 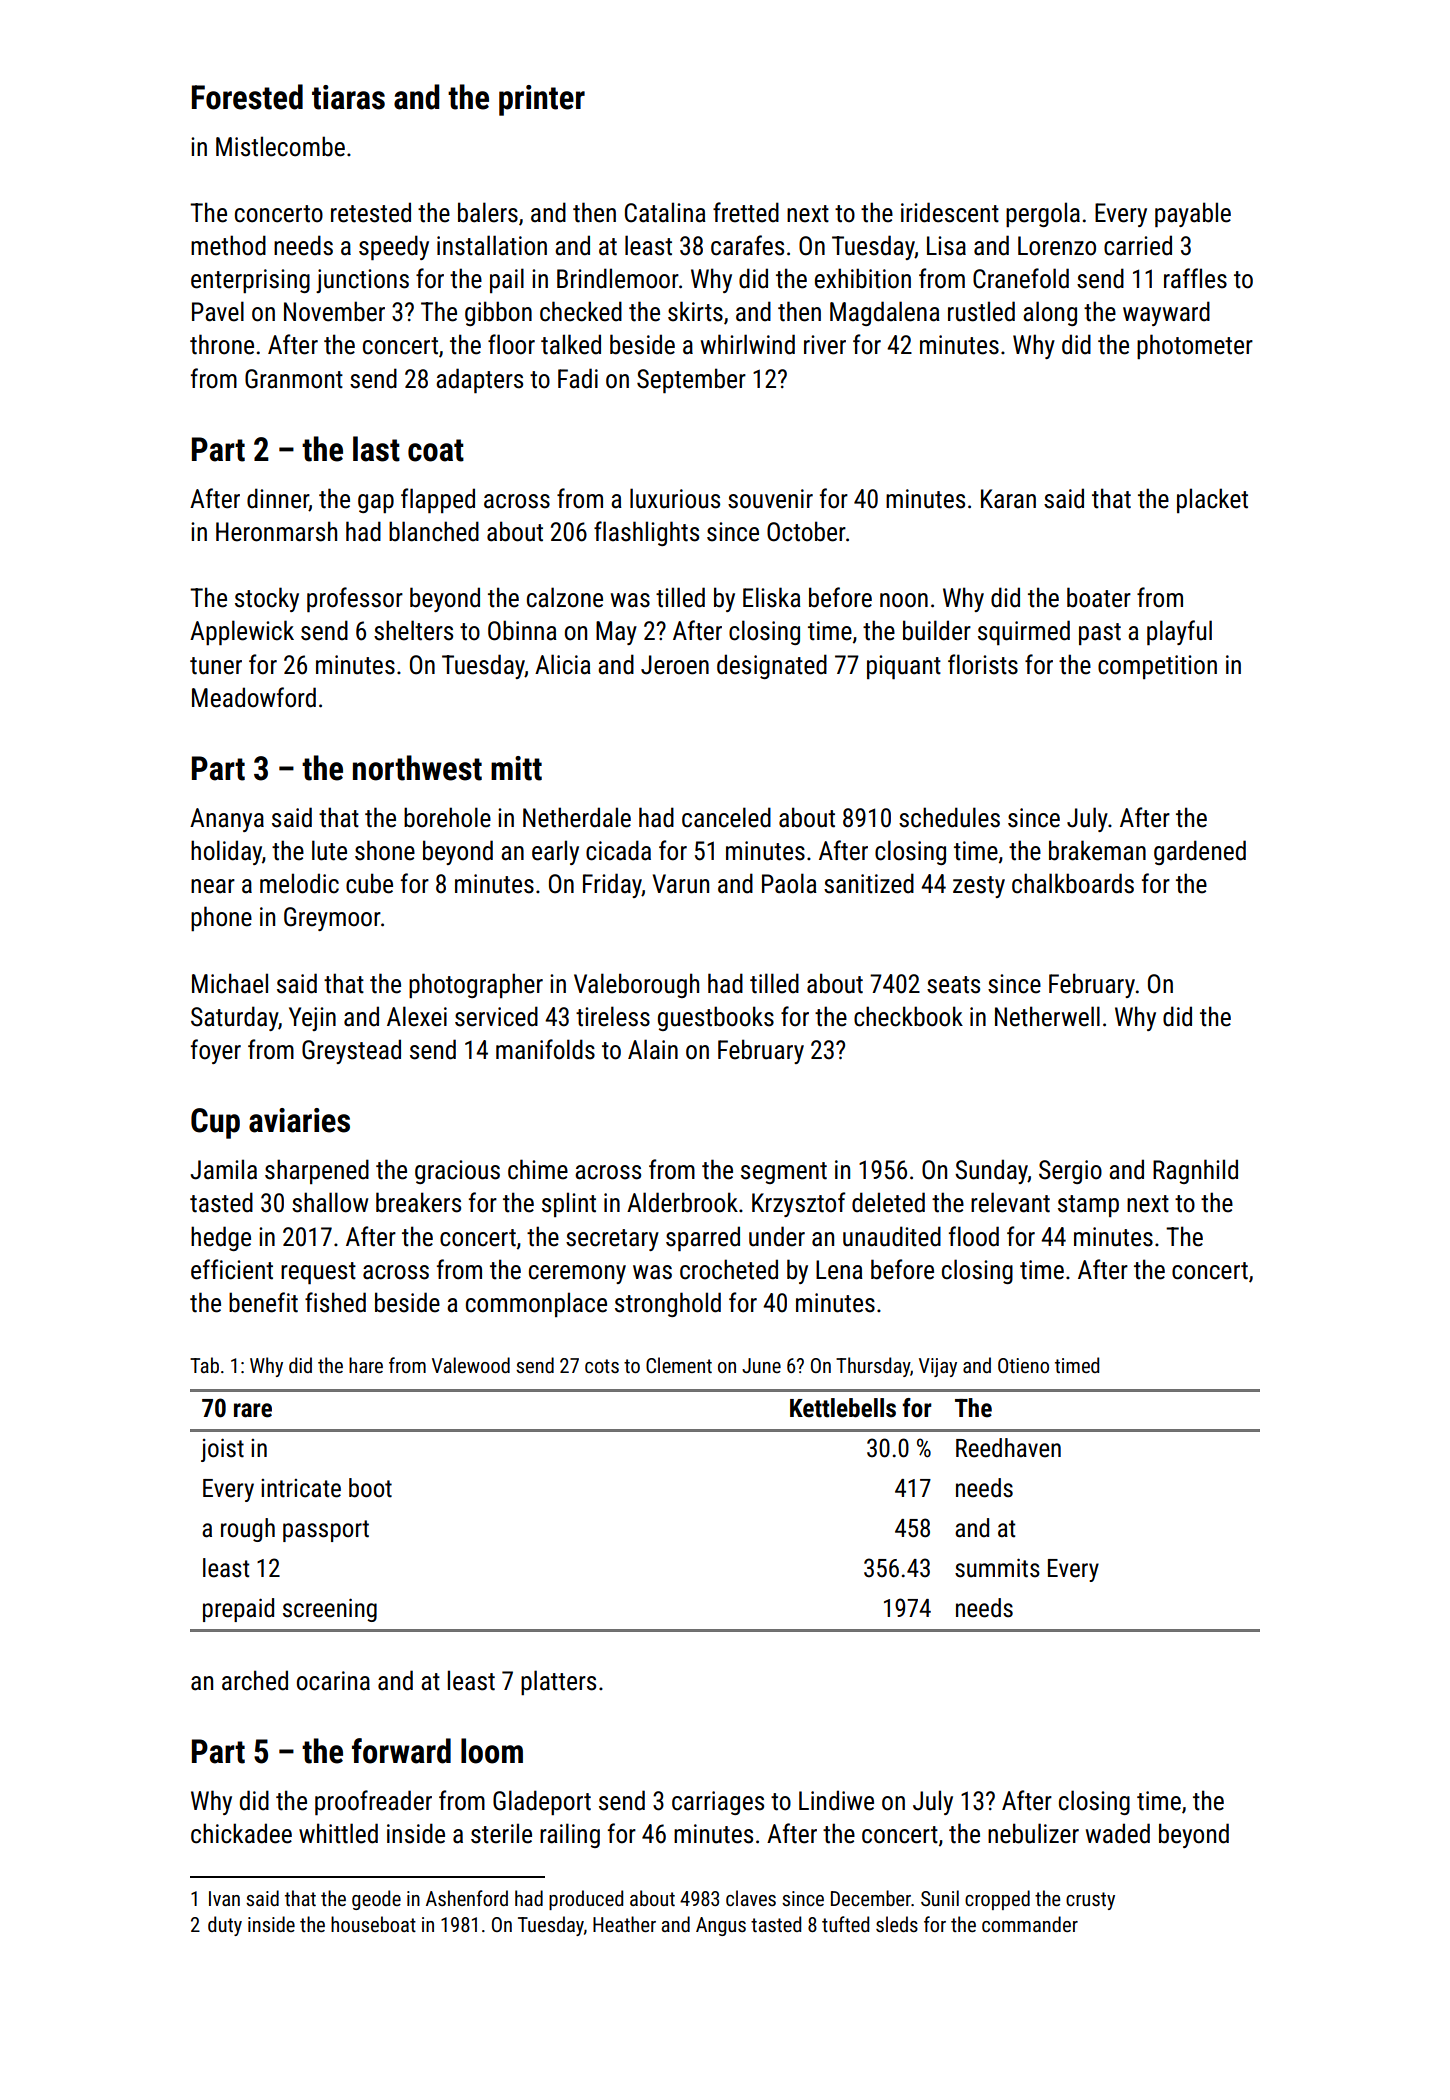 I want to click on printer, so click(x=542, y=100).
